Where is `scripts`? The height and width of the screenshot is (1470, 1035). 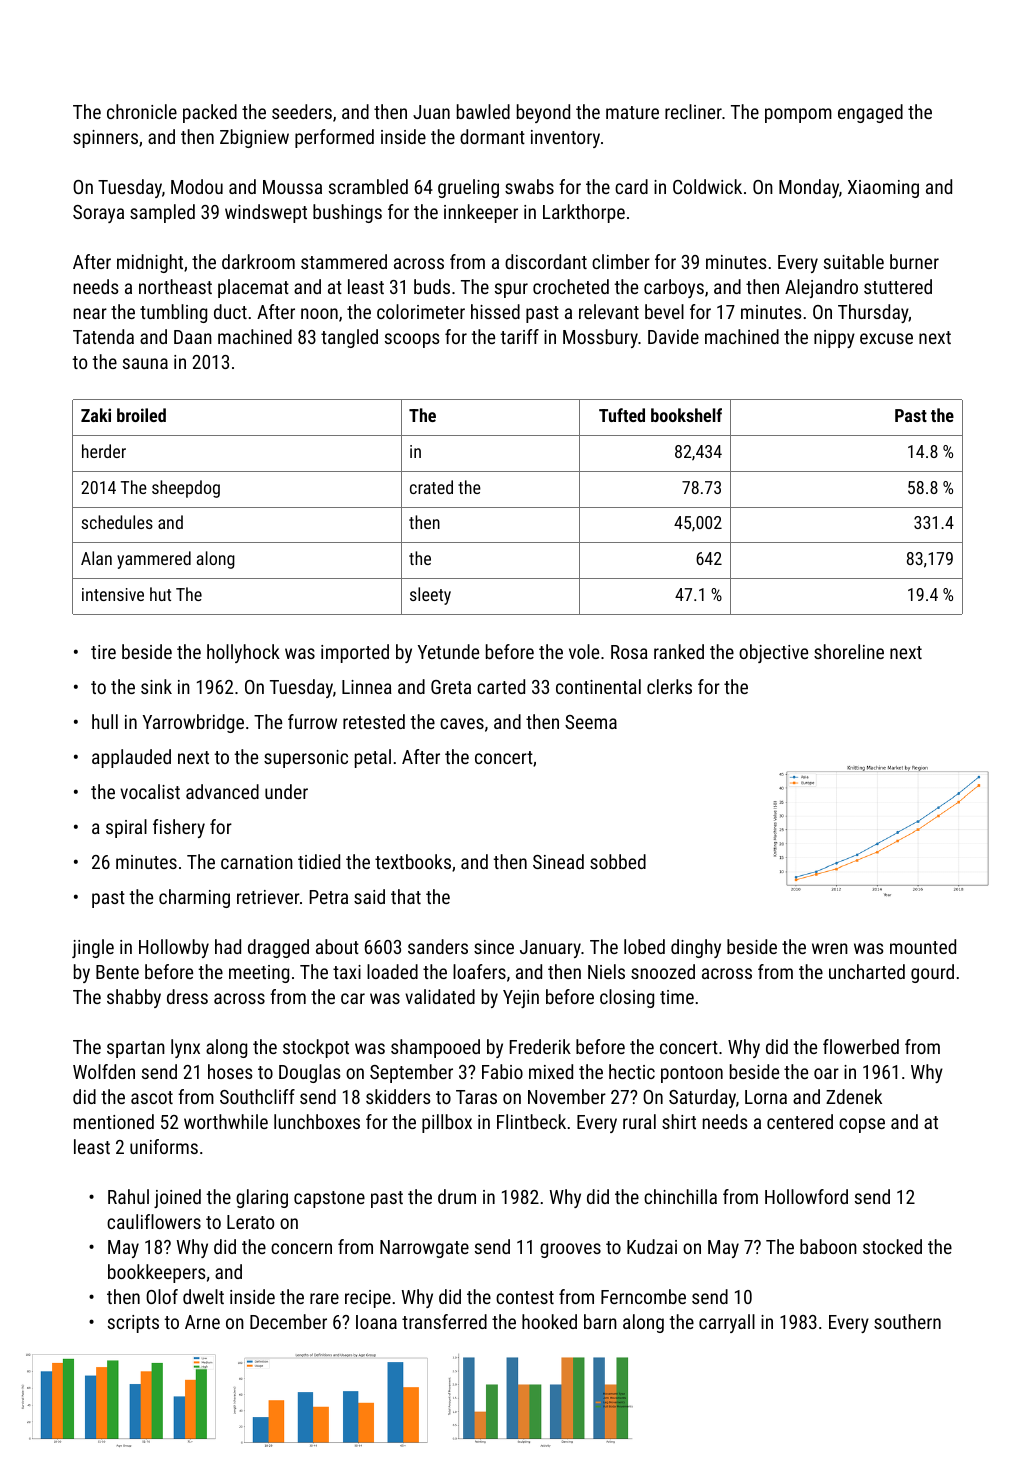
scripts is located at coordinates (133, 1324).
